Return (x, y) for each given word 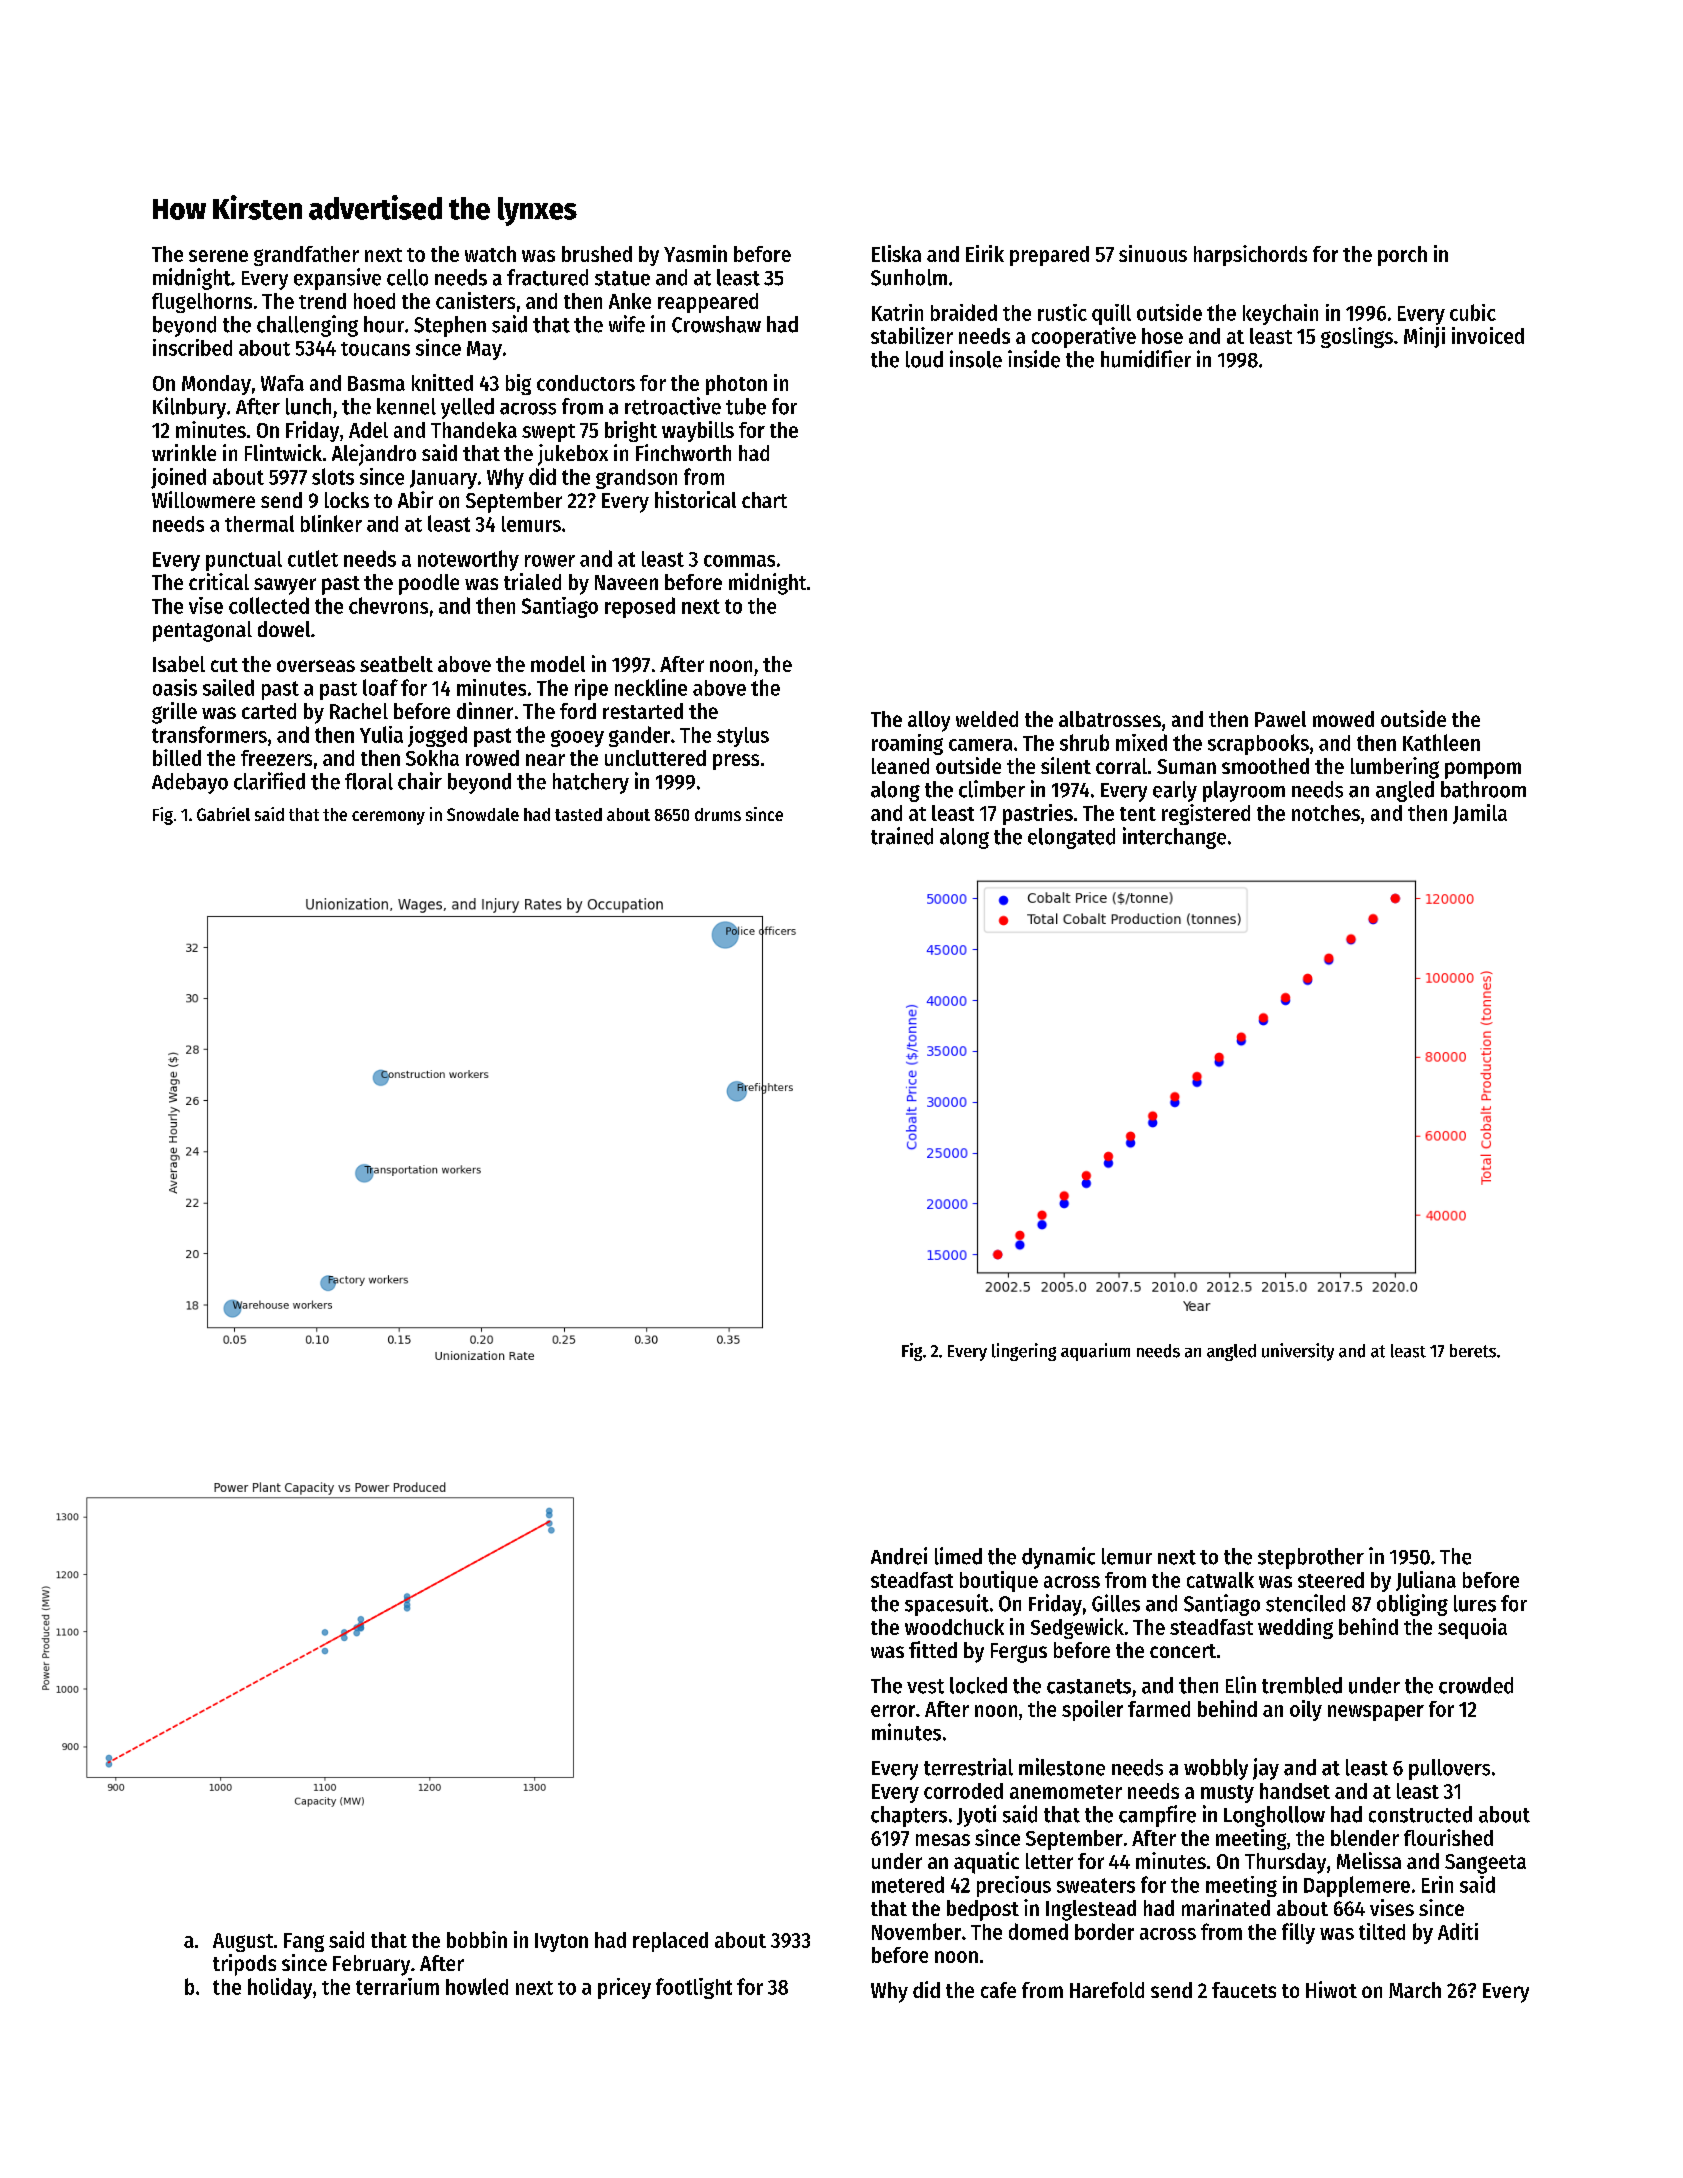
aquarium (1095, 1352)
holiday (280, 1988)
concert (1183, 1651)
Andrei (899, 1556)
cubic (1473, 312)
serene (218, 256)
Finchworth (683, 452)
